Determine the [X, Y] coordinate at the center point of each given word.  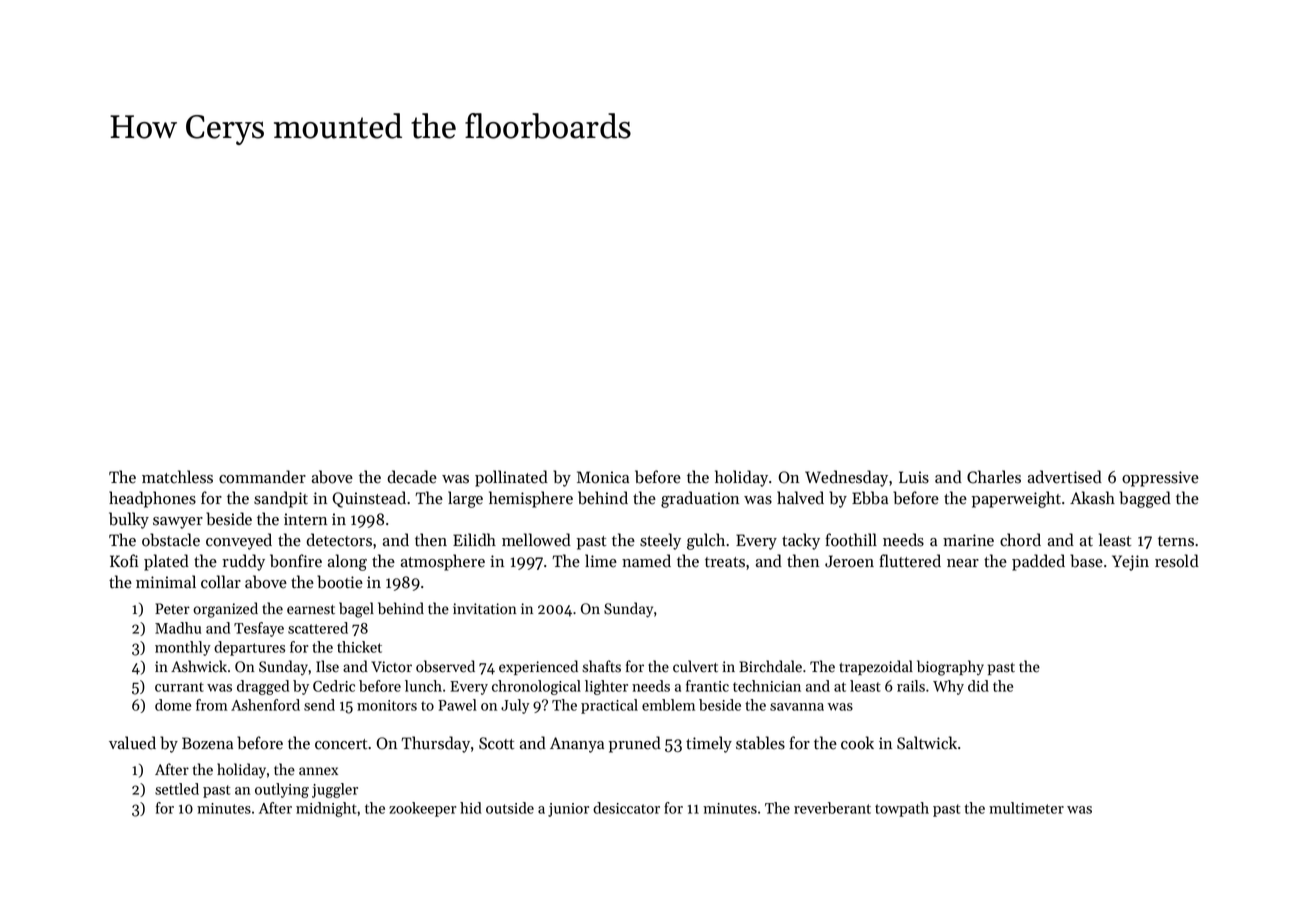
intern [305, 519]
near [963, 563]
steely [660, 541]
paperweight [1016, 499]
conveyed [239, 541]
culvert [695, 666]
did [978, 686]
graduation [700, 499]
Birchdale [770, 666]
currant [179, 687]
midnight [326, 809]
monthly [183, 648]
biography [950, 668]
